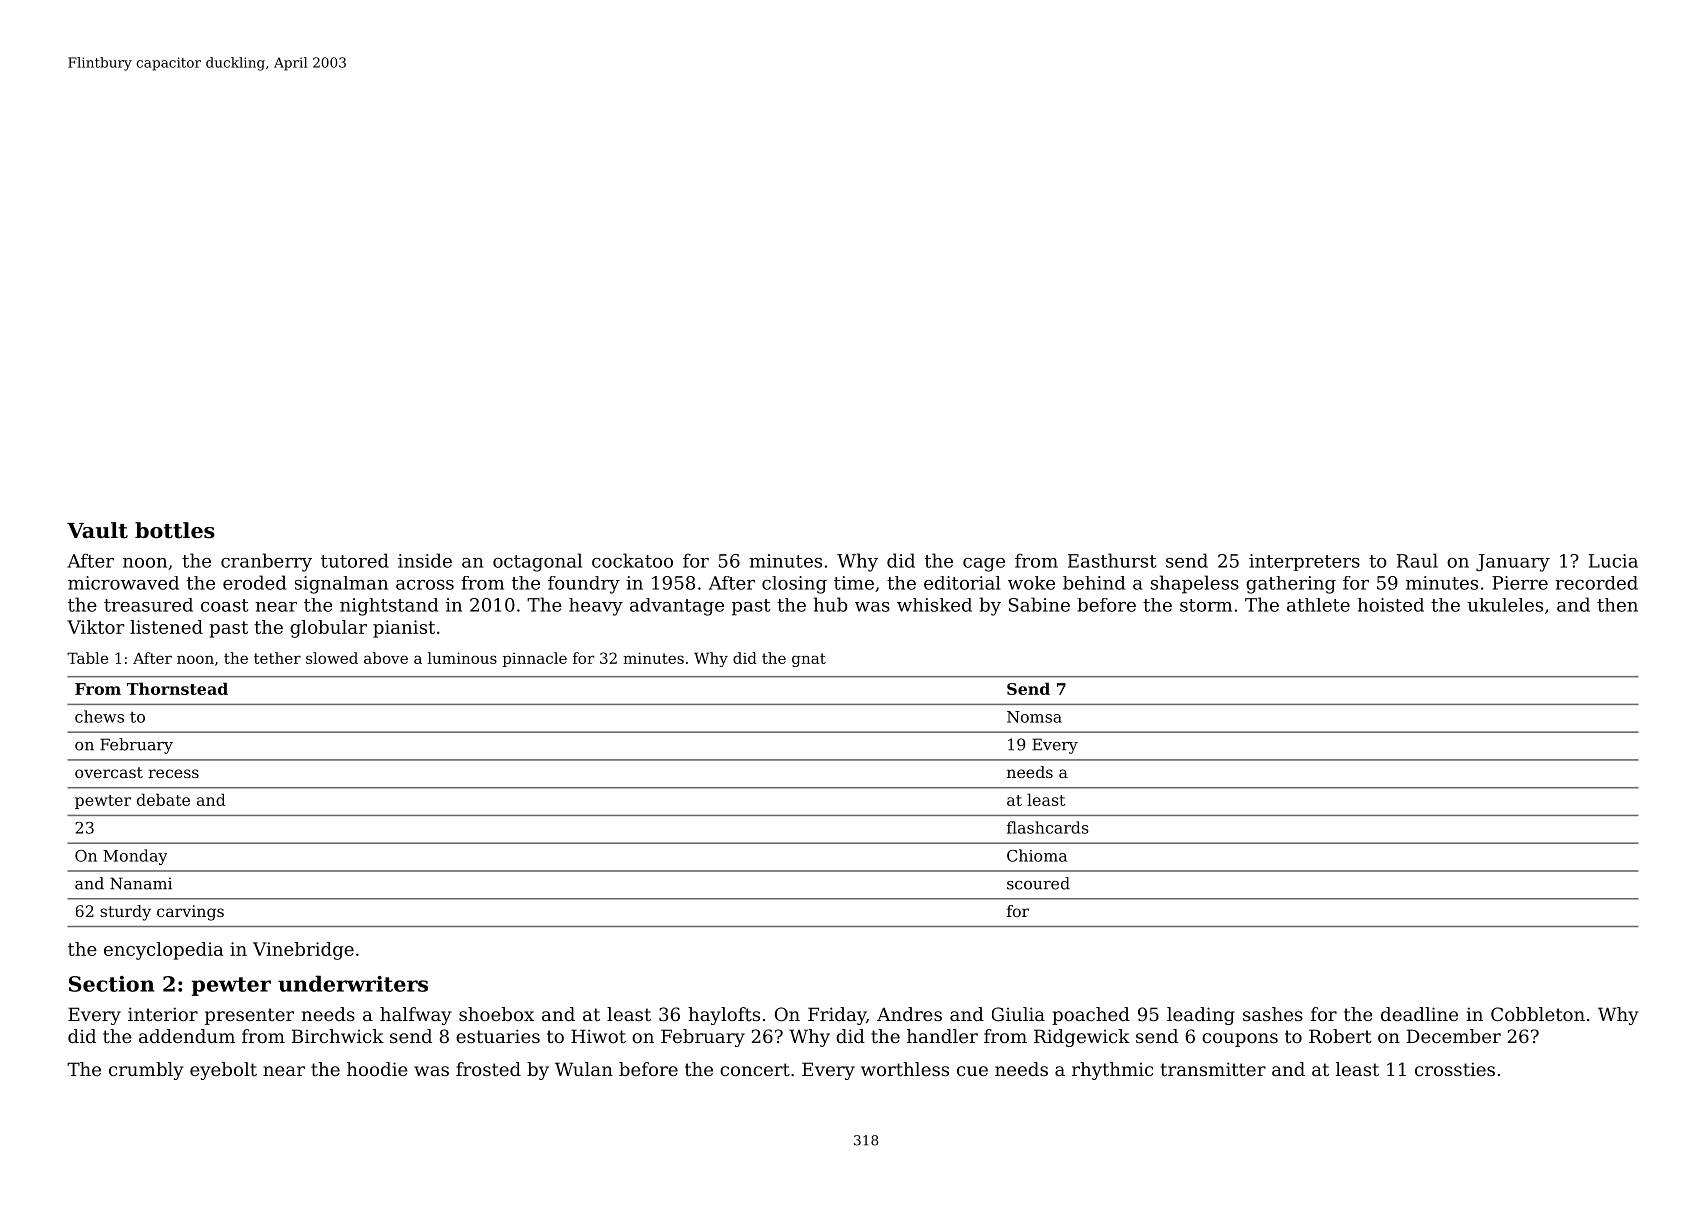 The width and height of the screenshot is (1706, 1206). Describe the element at coordinates (837, 1016) in the screenshot. I see `Friday` at that location.
